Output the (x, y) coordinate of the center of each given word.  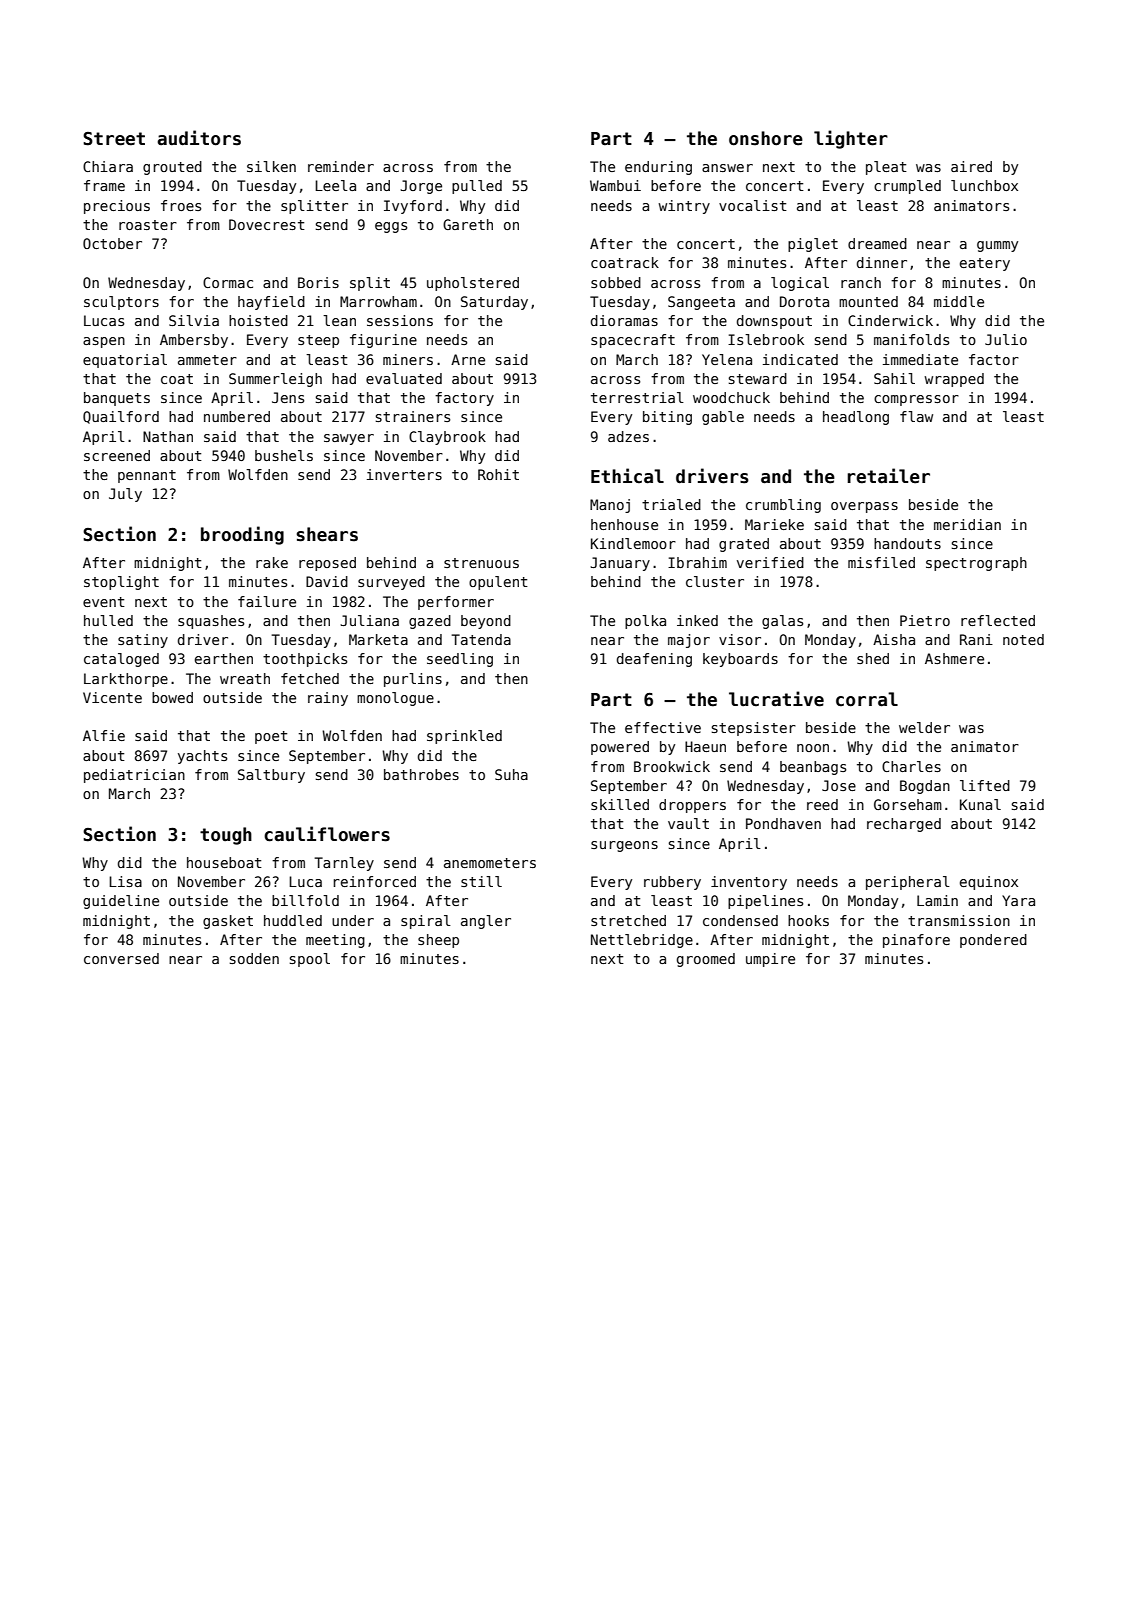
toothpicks (305, 660)
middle (959, 301)
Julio (1006, 339)
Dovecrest (267, 224)
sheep (438, 941)
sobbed (616, 282)
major (689, 641)
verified (770, 562)
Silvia (194, 320)
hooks (808, 920)
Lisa (125, 881)
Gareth (468, 224)
